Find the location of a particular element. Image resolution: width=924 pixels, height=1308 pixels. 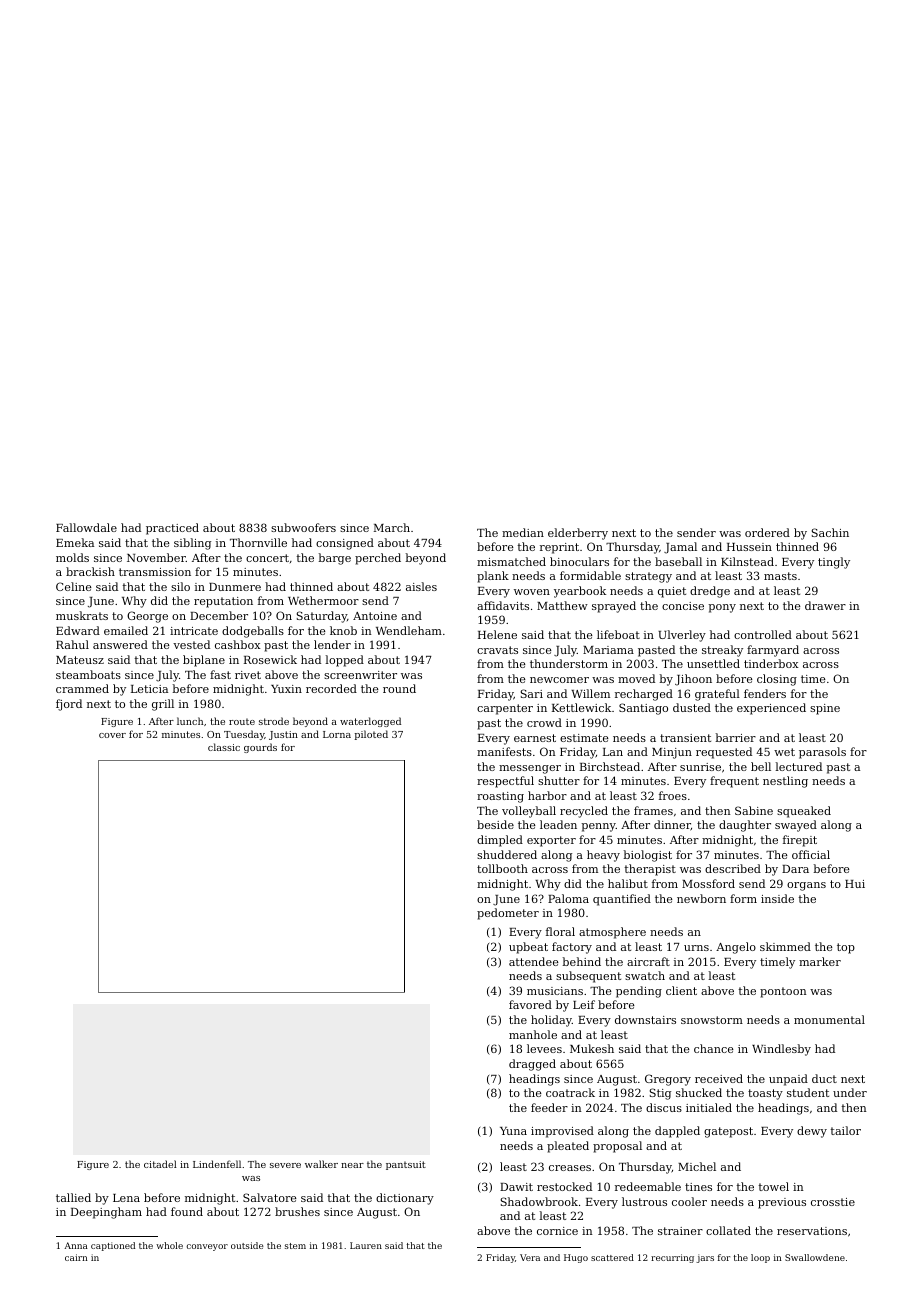

pony is located at coordinates (722, 608).
